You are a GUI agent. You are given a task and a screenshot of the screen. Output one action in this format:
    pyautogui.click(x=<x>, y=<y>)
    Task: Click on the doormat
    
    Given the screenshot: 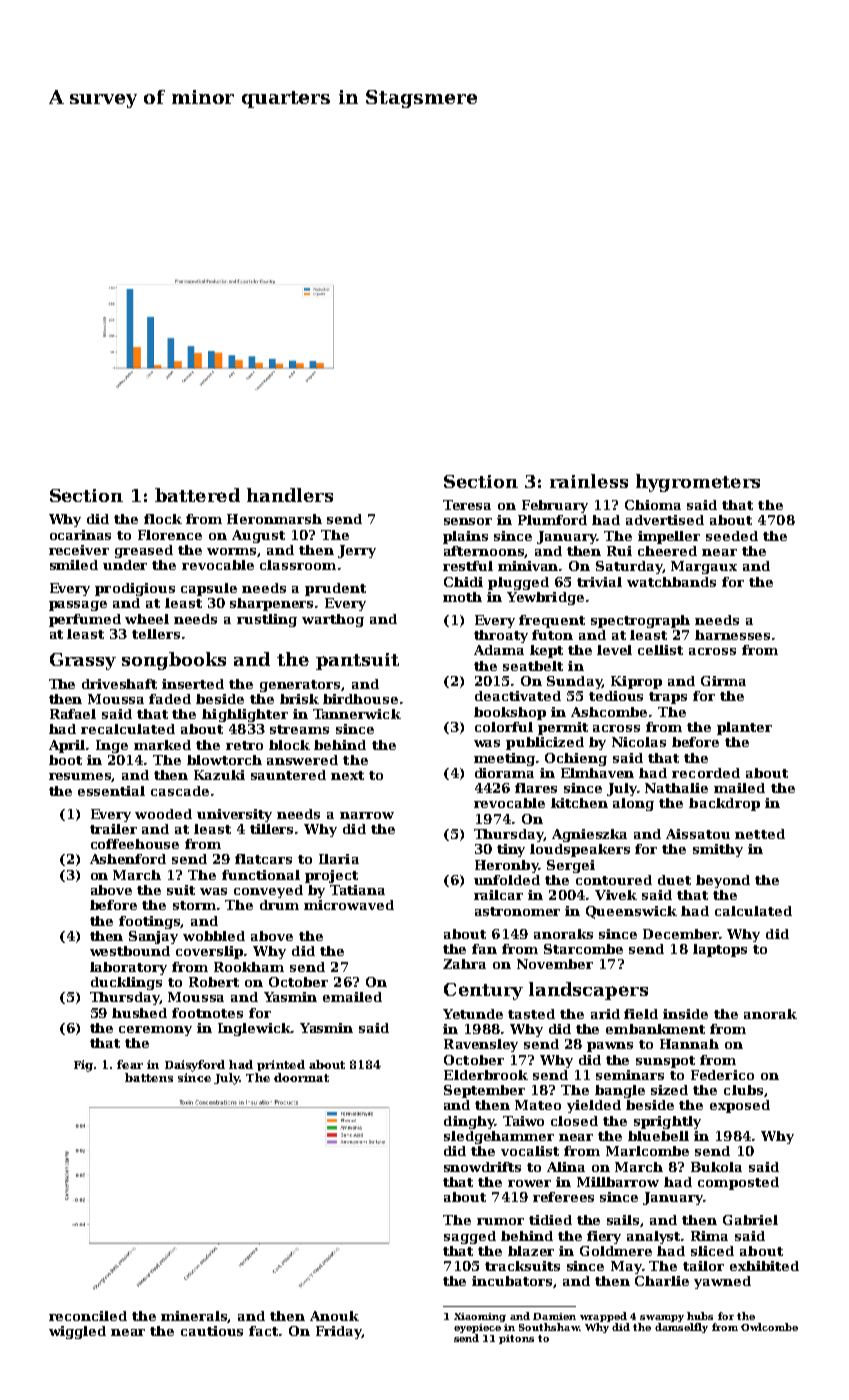 What is the action you would take?
    pyautogui.click(x=301, y=1077)
